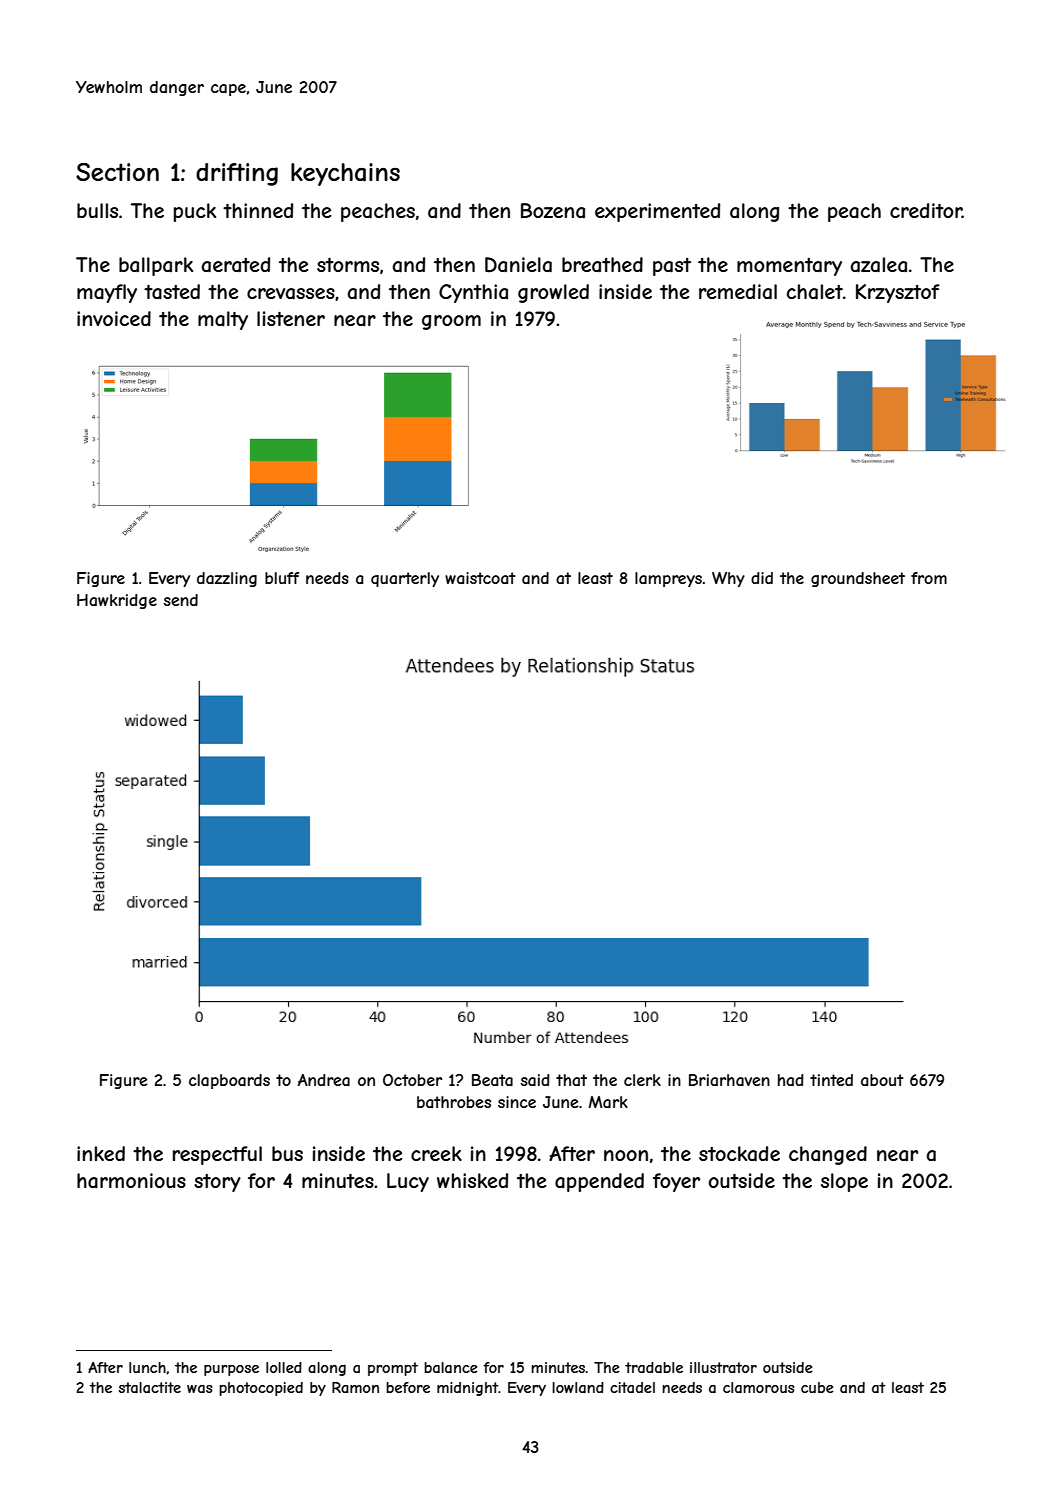 This screenshot has height=1512, width=1044. Describe the element at coordinates (882, 1080) in the screenshot. I see `about` at that location.
